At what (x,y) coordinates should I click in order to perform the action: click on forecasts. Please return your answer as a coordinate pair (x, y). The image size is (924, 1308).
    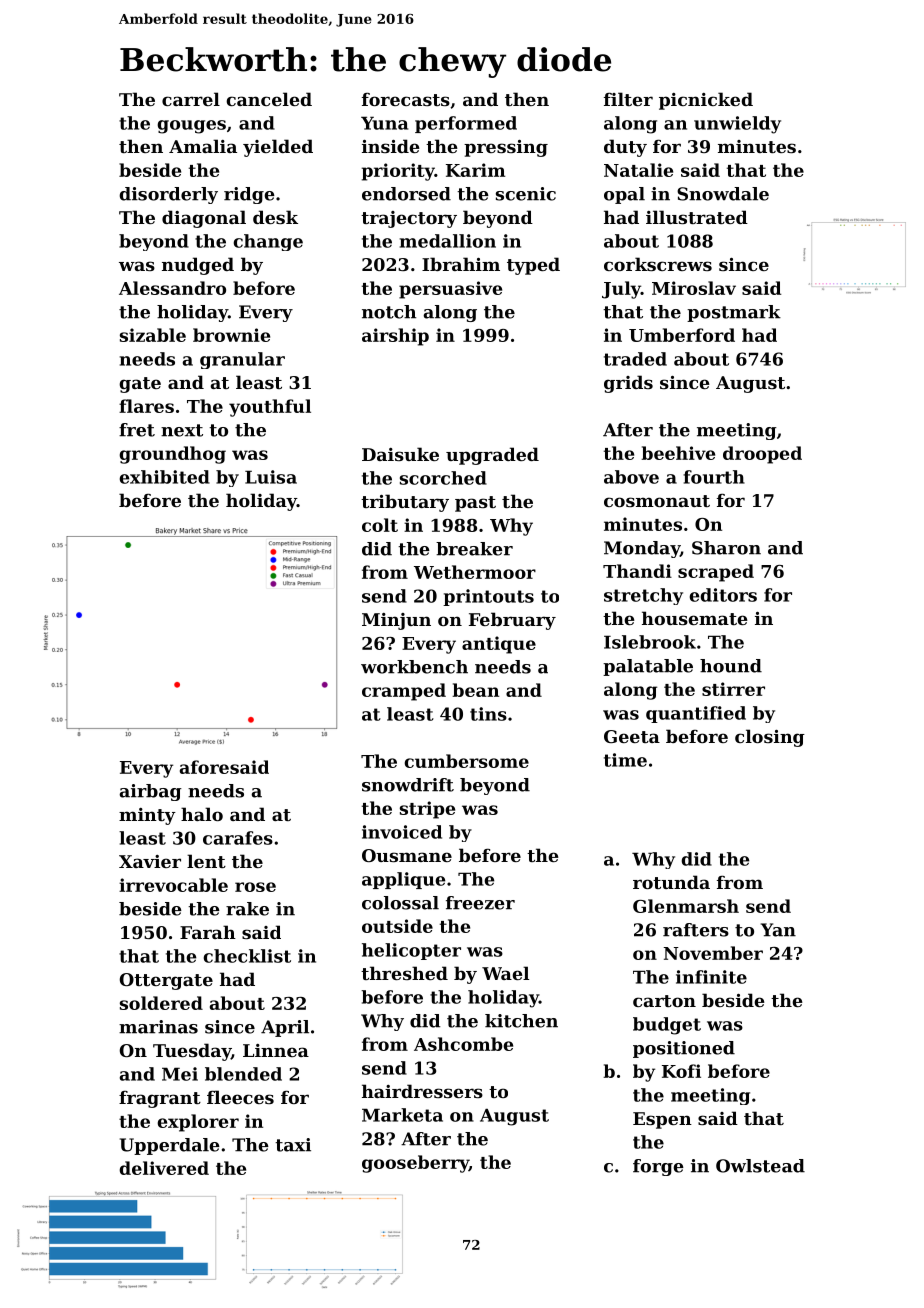
    Looking at the image, I should click on (406, 99).
